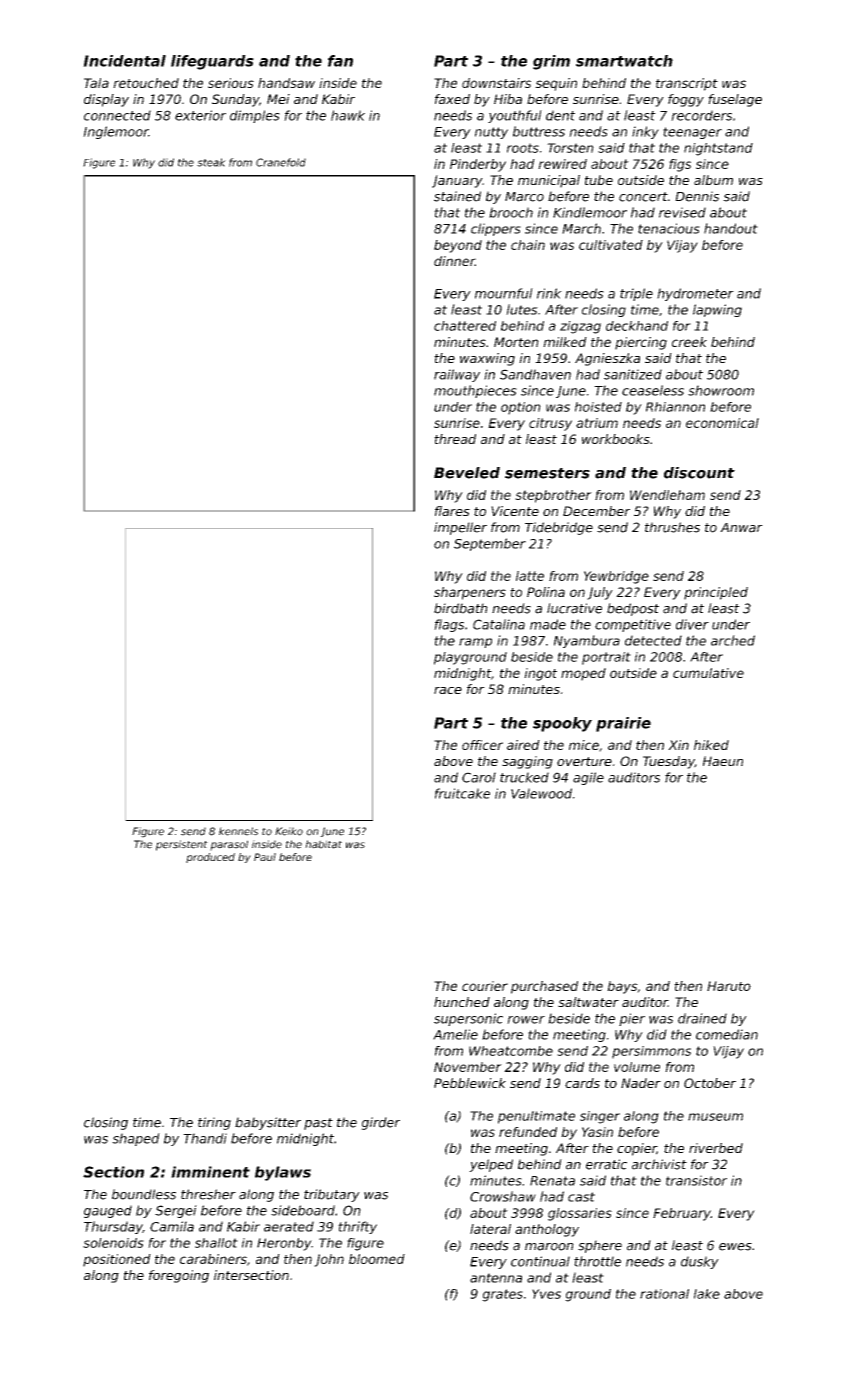 The width and height of the document is (849, 1400). I want to click on Sandhaven, so click(535, 374).
